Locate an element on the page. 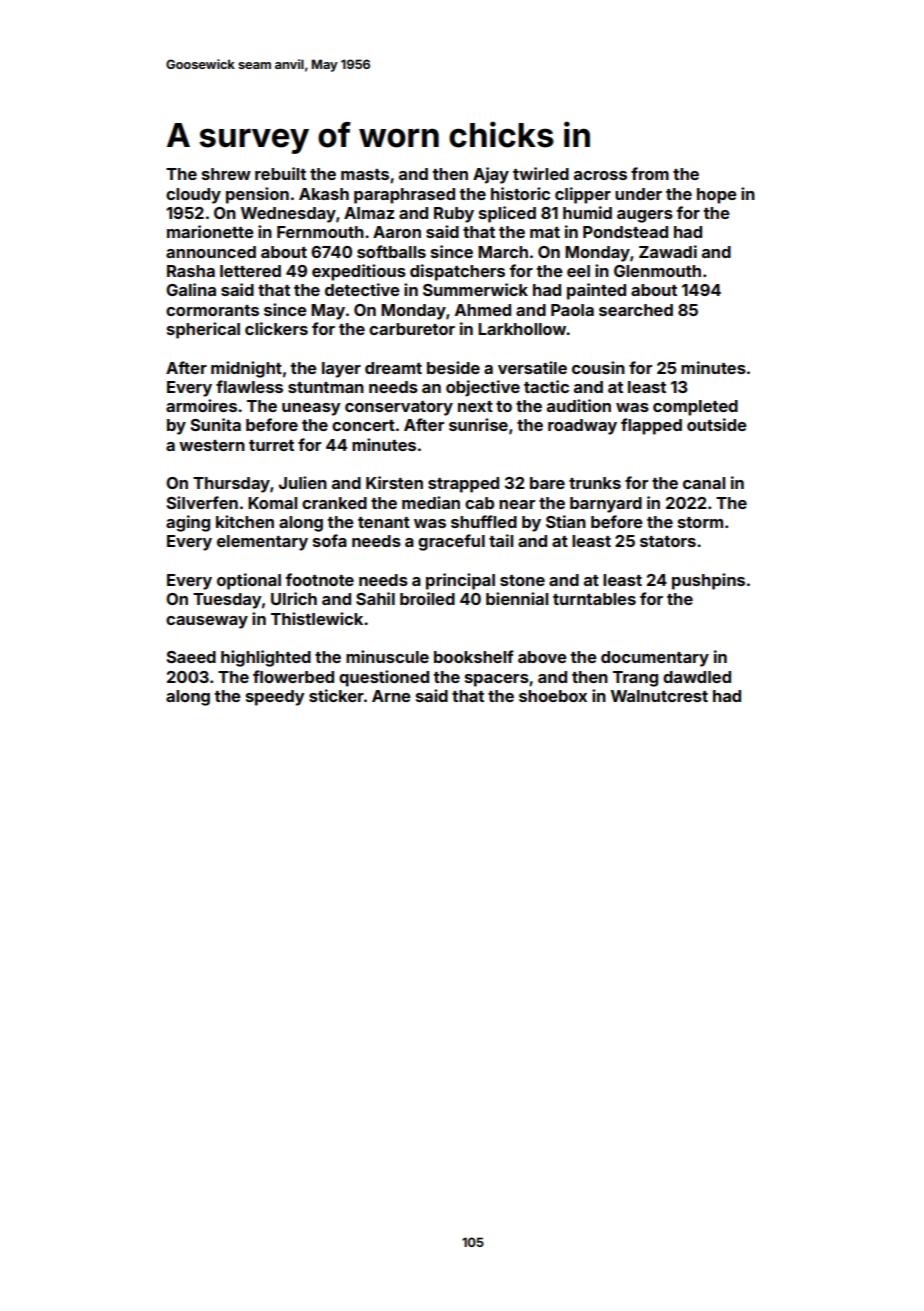 The image size is (924, 1311). Ruby is located at coordinates (454, 215).
